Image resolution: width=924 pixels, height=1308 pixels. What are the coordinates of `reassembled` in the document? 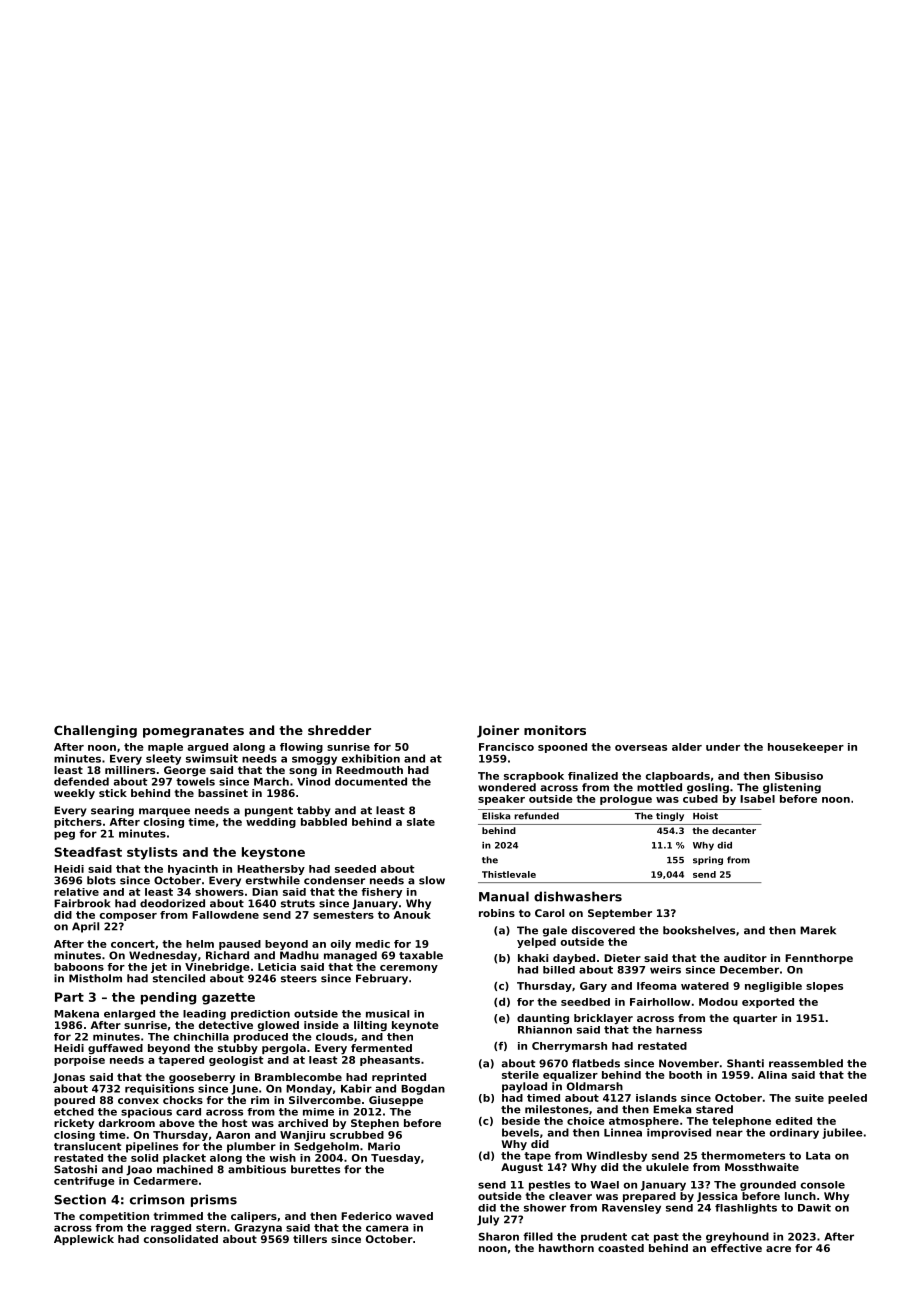 It's located at (806, 1063).
